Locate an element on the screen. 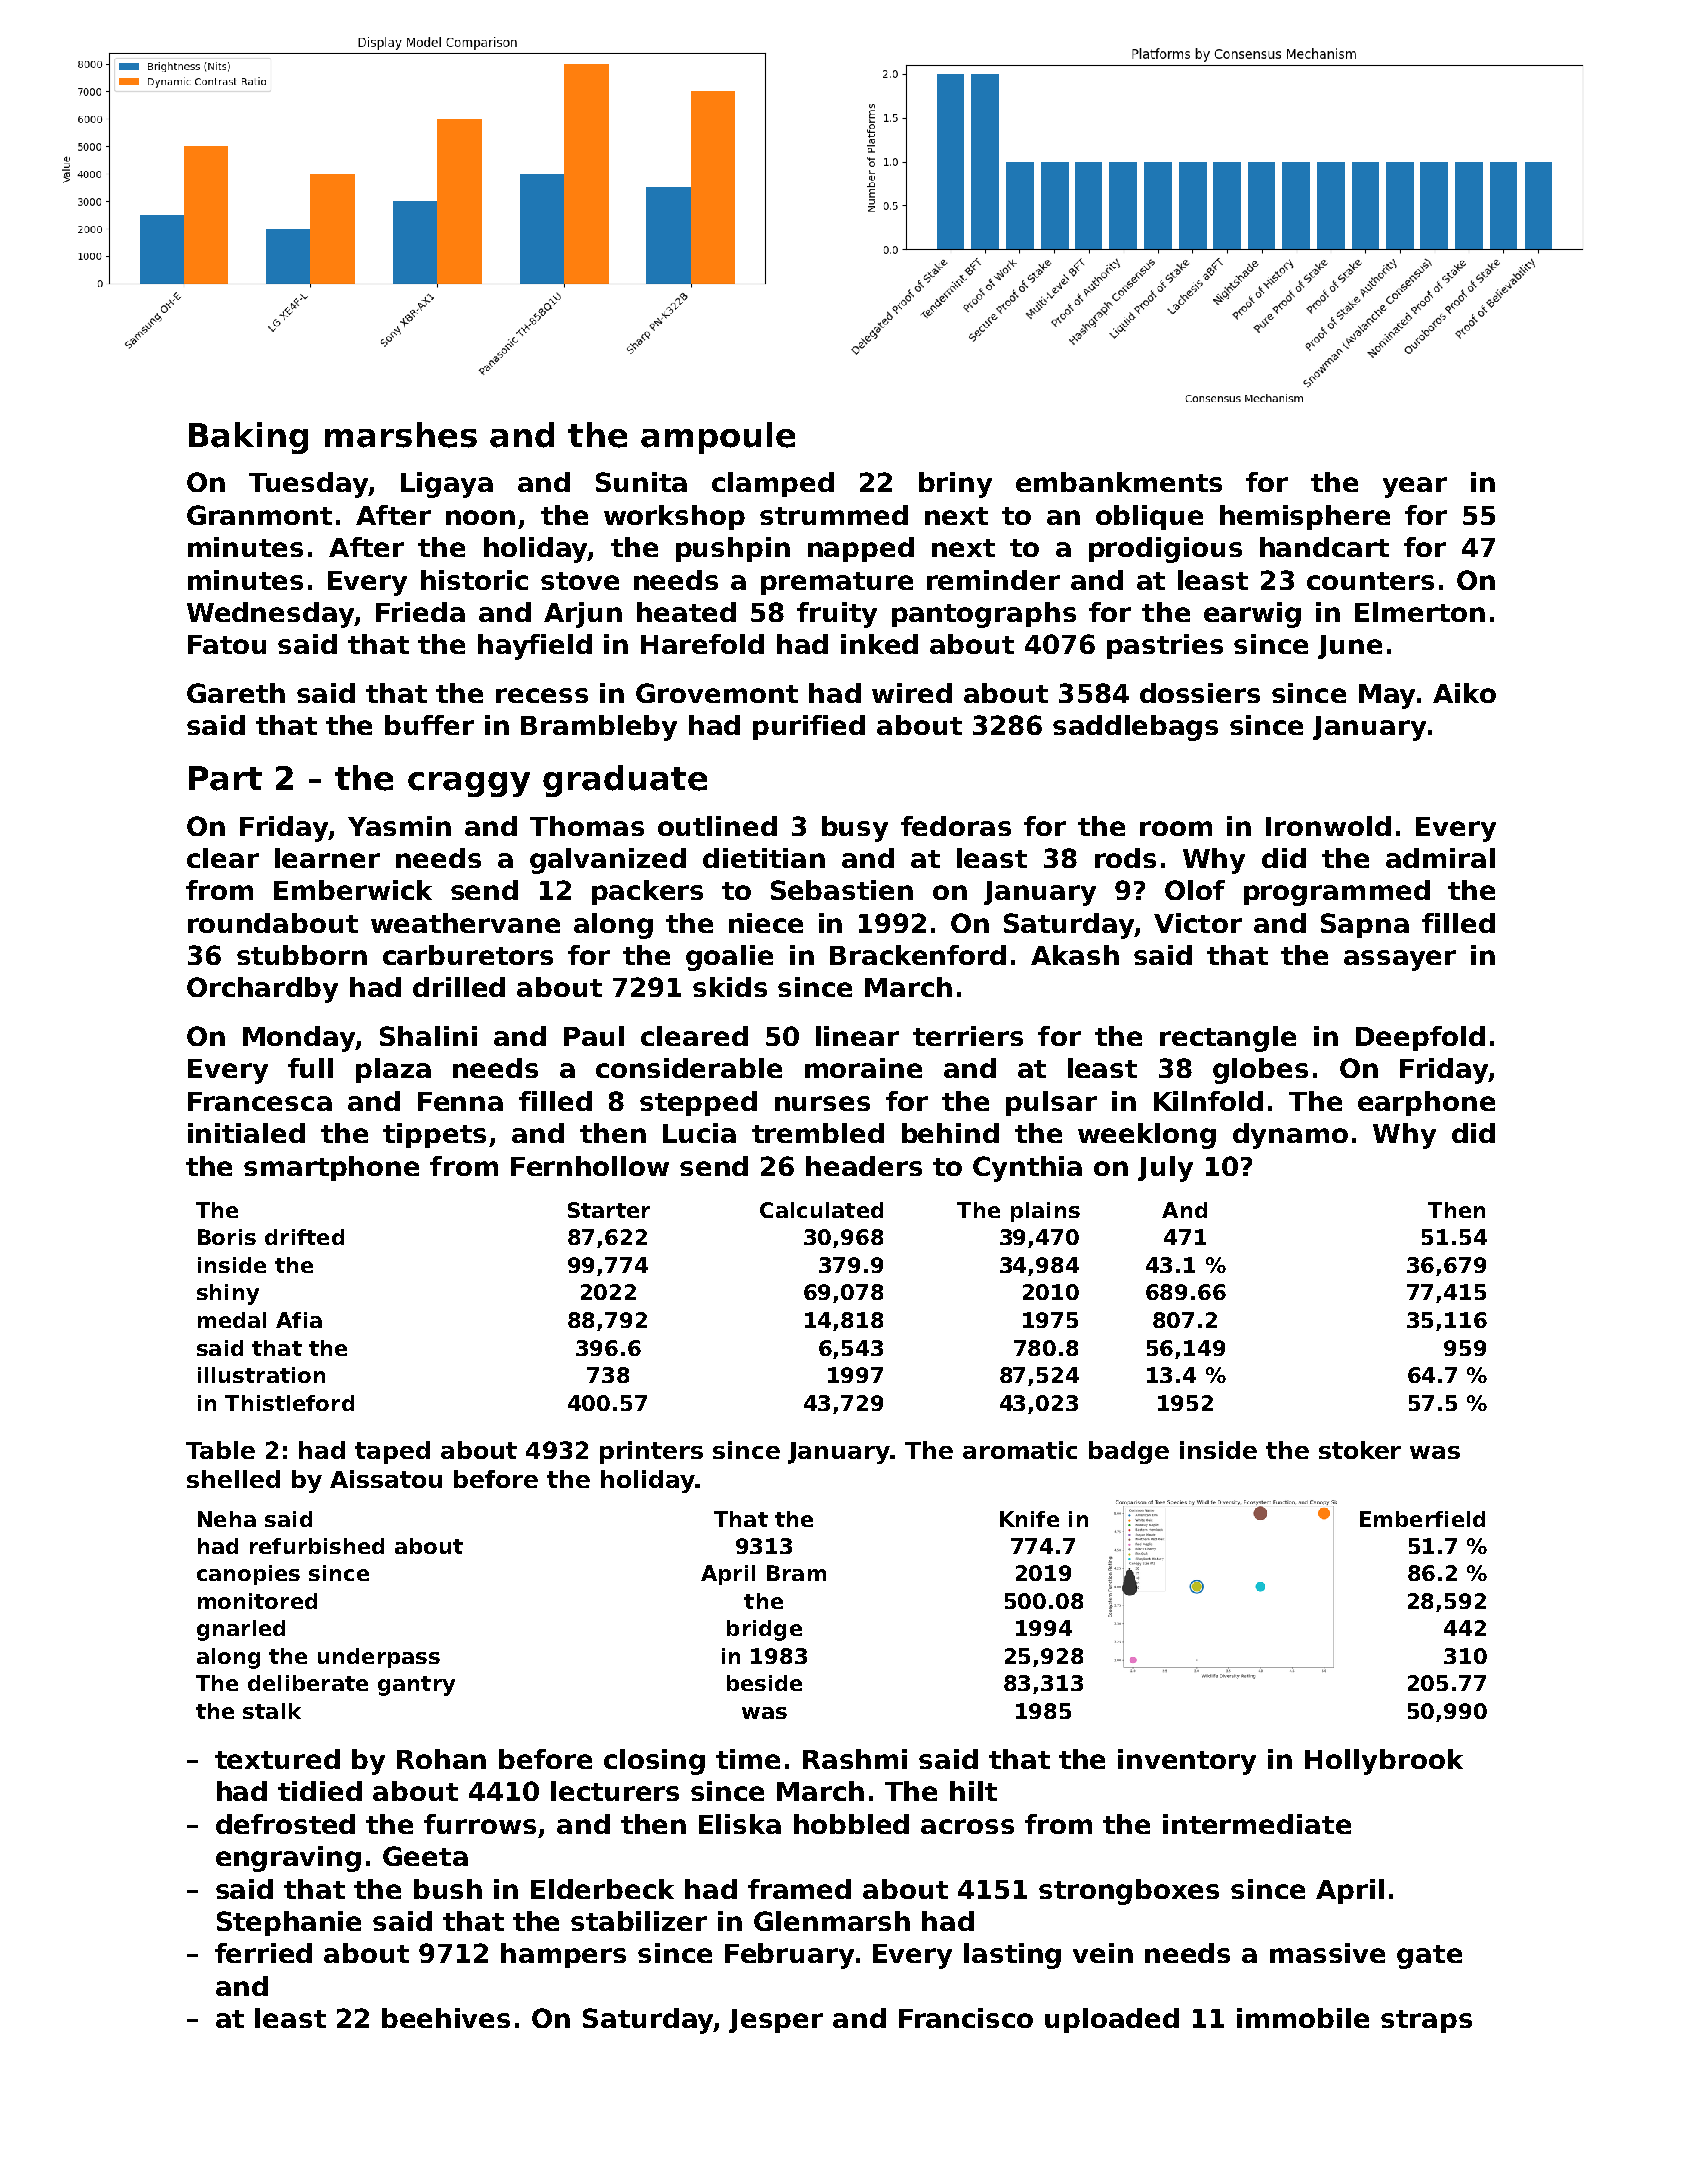  beehives is located at coordinates (446, 2018).
